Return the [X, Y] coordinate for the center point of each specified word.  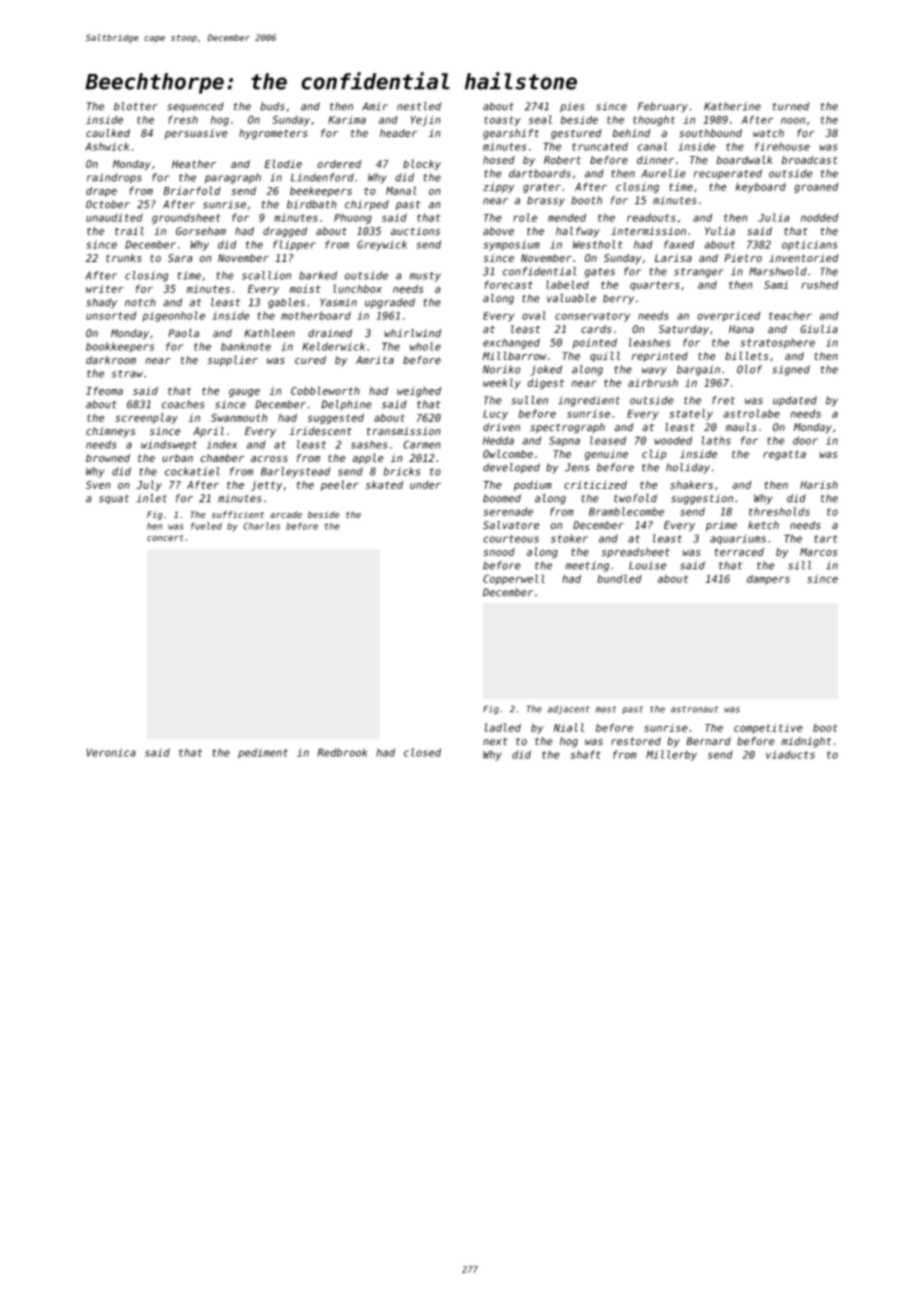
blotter [136, 106]
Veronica [111, 752]
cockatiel [192, 471]
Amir [375, 106]
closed [422, 752]
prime [721, 526]
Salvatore [511, 525]
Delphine [346, 405]
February [663, 107]
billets [747, 355]
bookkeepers [120, 347]
